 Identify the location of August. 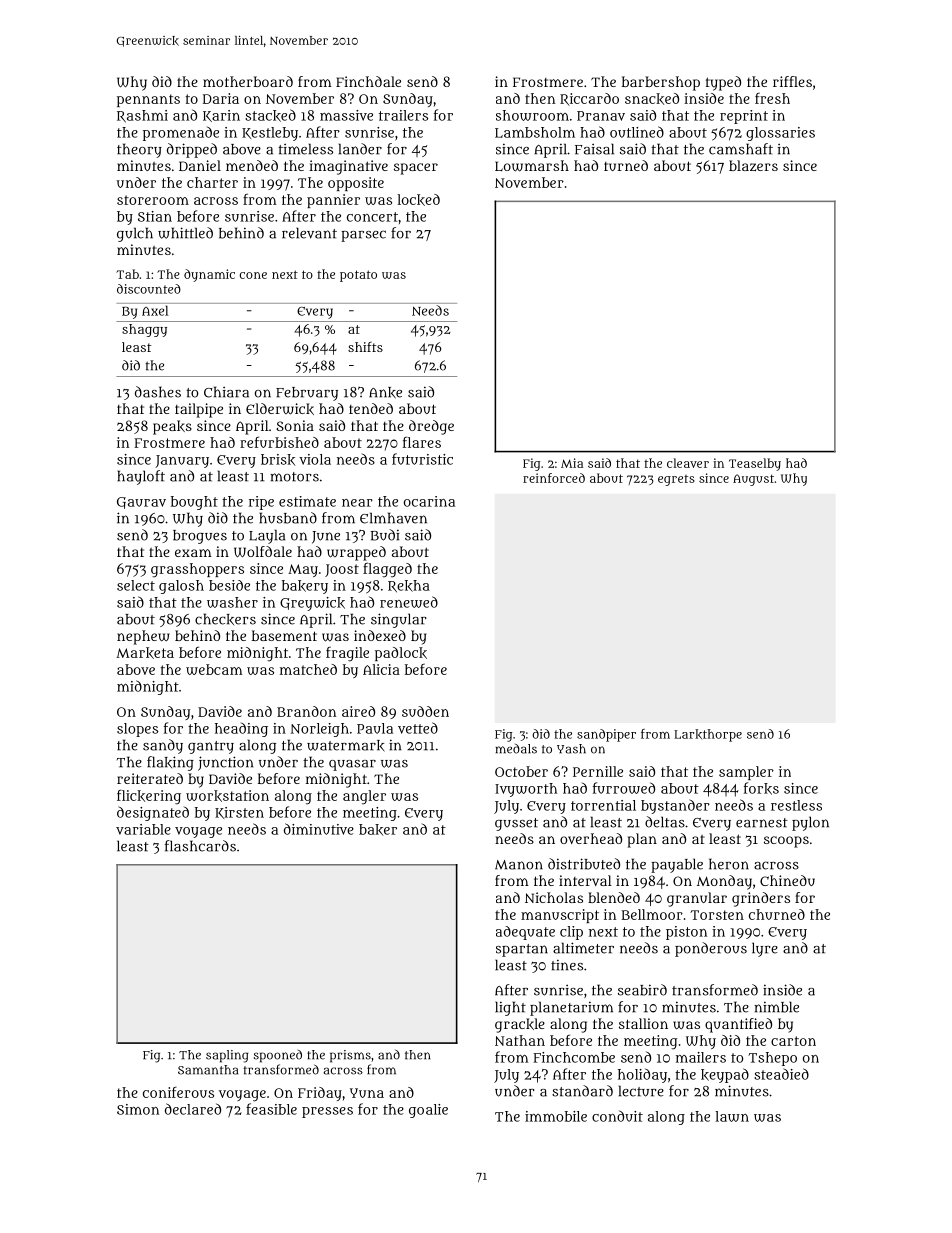
(753, 480).
